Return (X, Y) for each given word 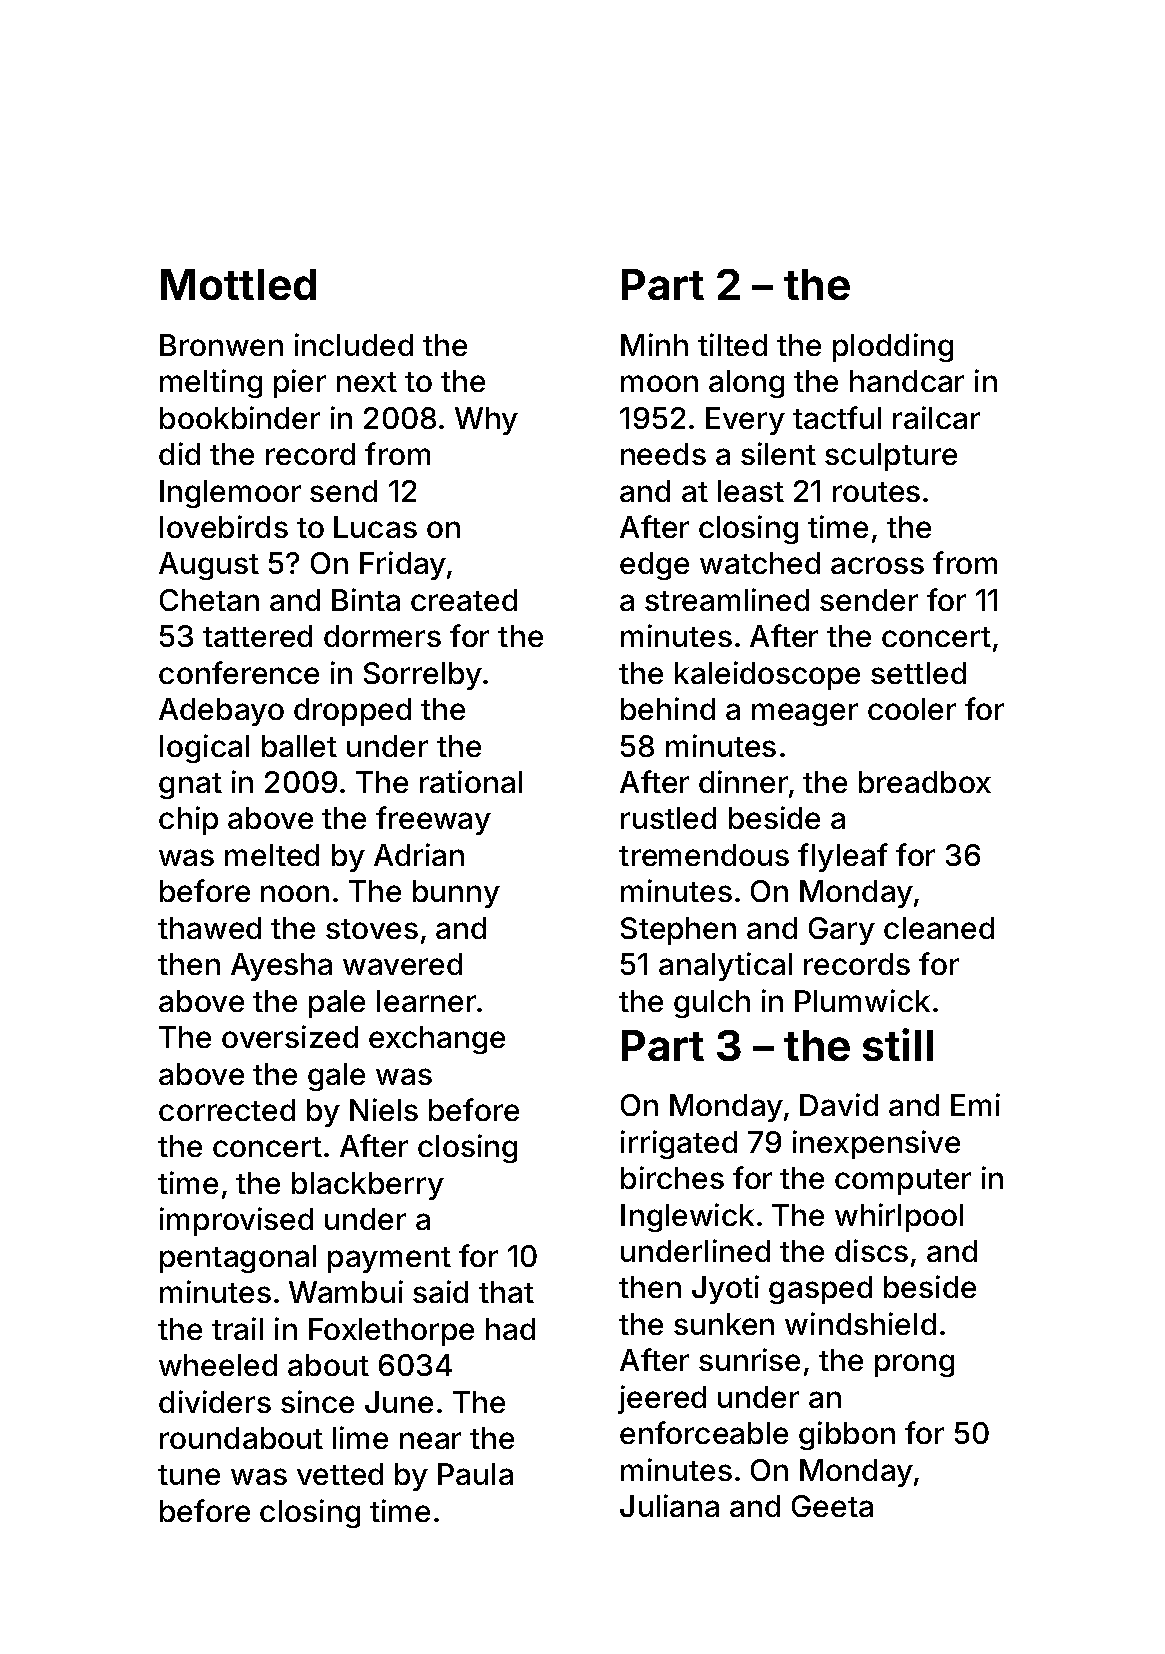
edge (654, 566)
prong (914, 1365)
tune (189, 1475)
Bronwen (221, 345)
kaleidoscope (767, 675)
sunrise (749, 1359)
